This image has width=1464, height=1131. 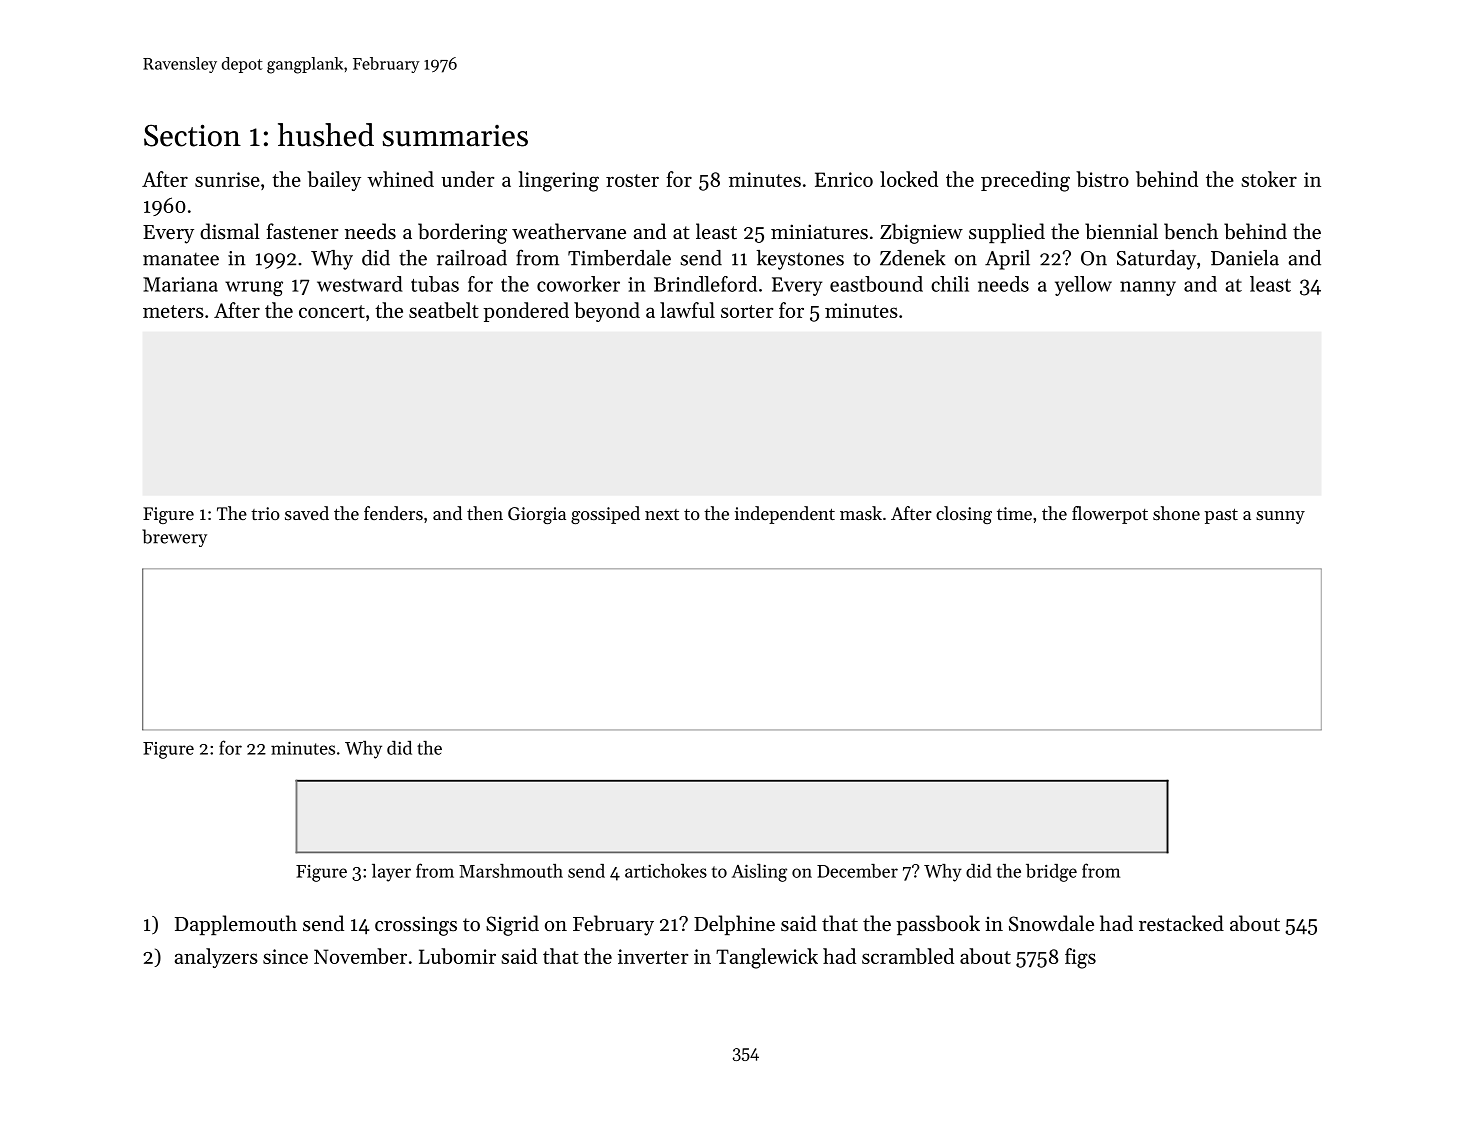 What do you see at coordinates (1280, 517) in the image?
I see `sunny` at bounding box center [1280, 517].
